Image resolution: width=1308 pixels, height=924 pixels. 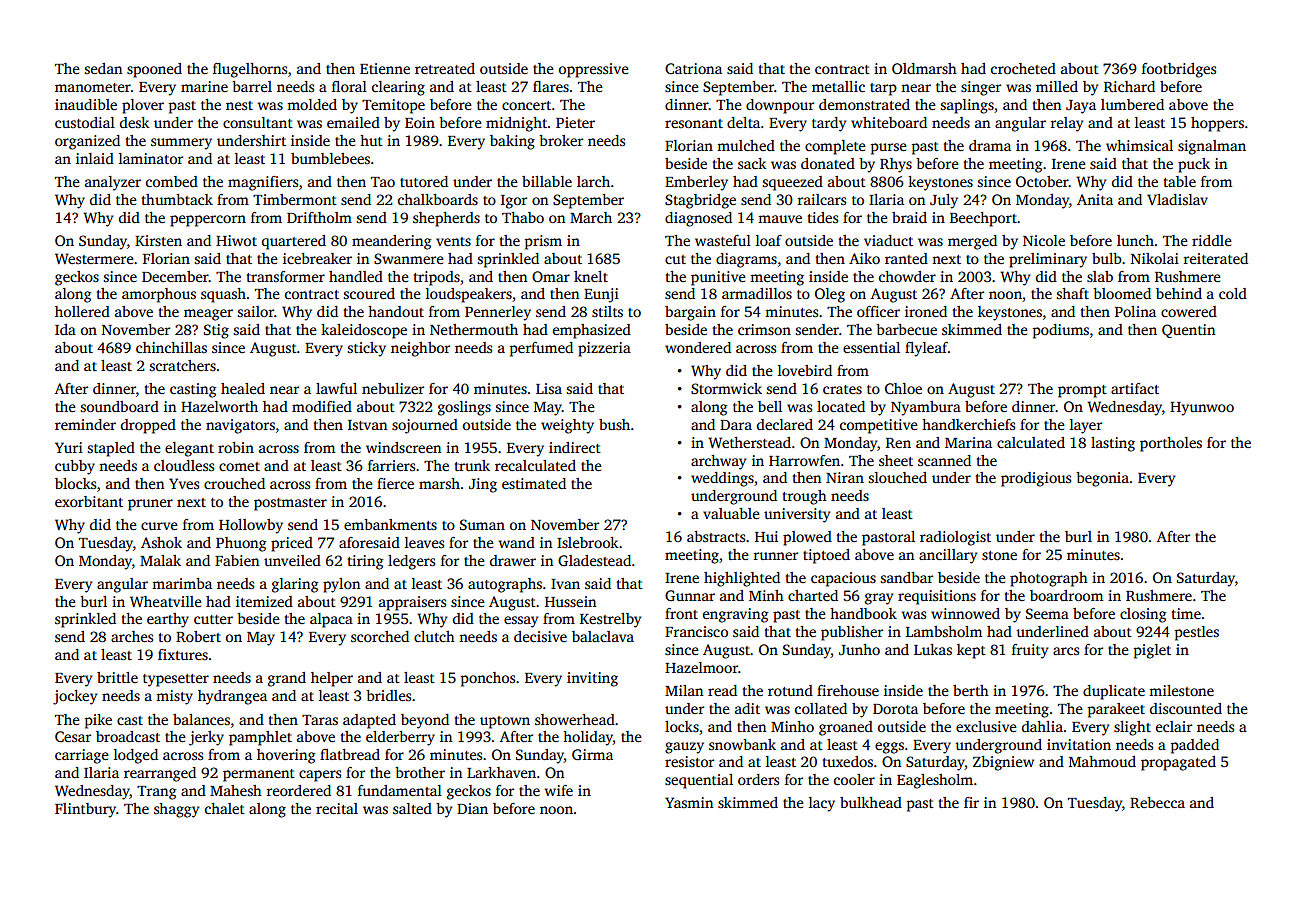 What do you see at coordinates (1212, 147) in the page?
I see `signalman` at bounding box center [1212, 147].
